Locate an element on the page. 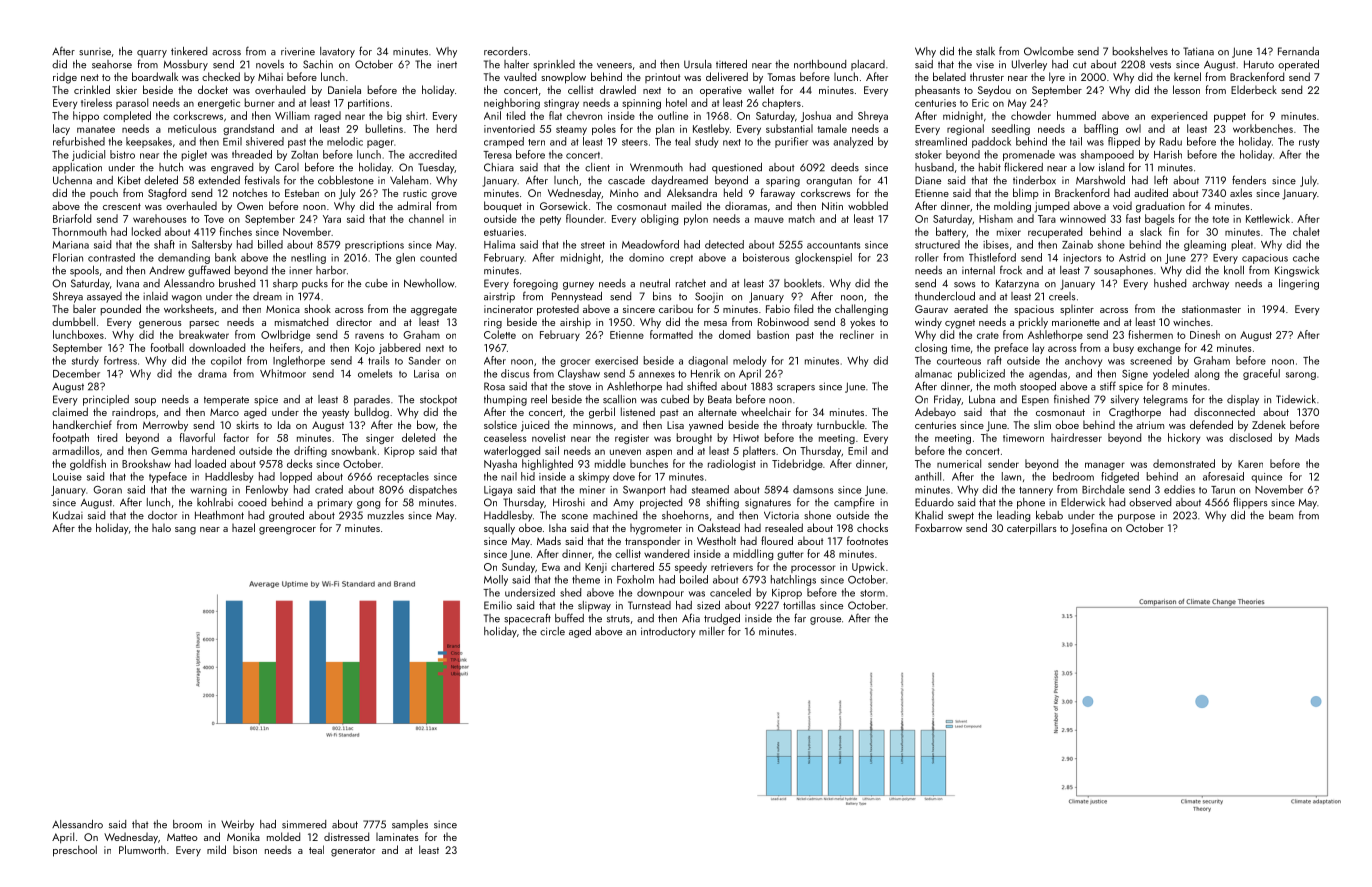 The height and width of the document is (887, 1372). generator is located at coordinates (353, 852).
